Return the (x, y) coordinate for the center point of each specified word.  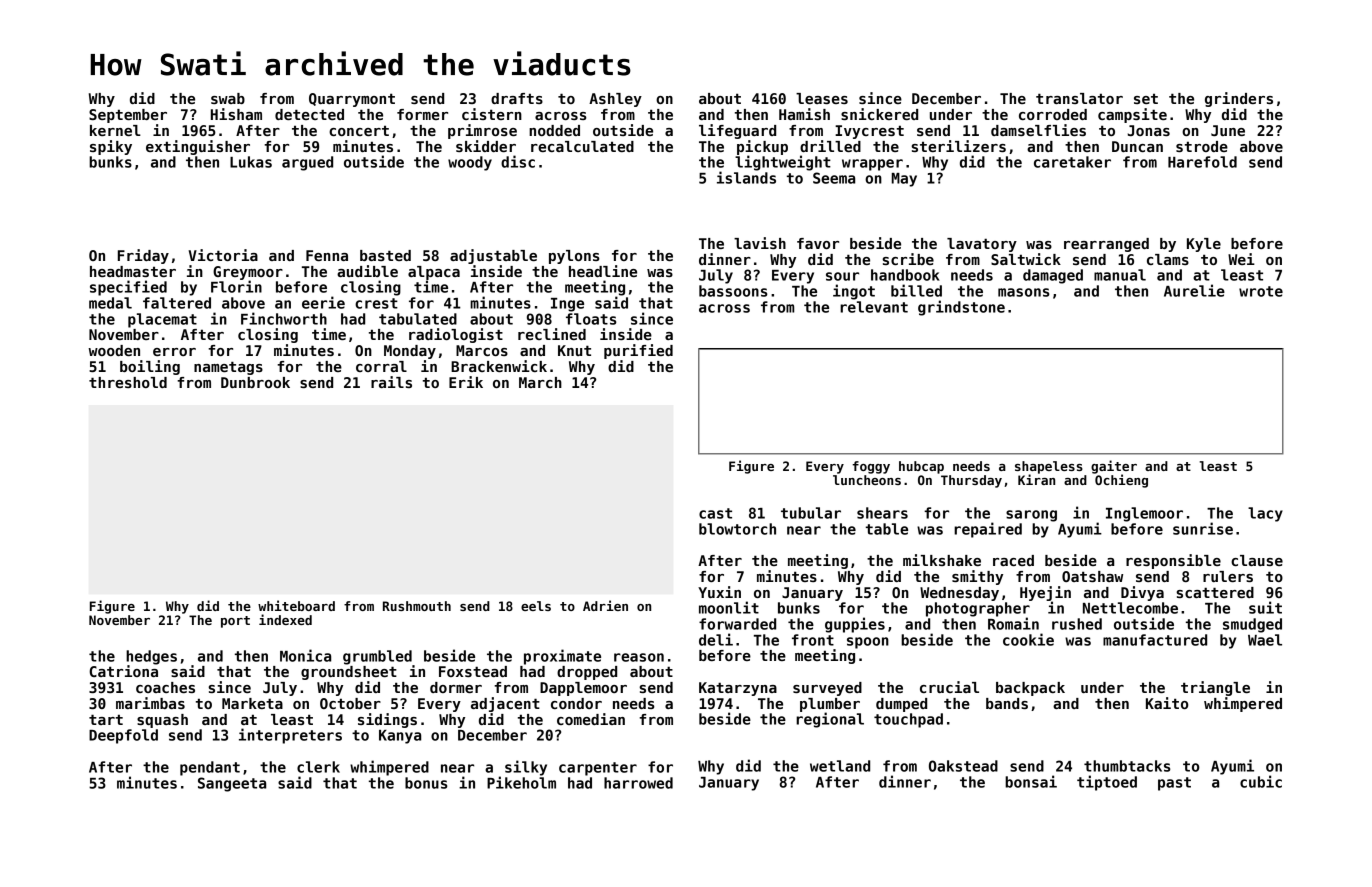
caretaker (1072, 162)
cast (715, 513)
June (1228, 130)
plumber (830, 705)
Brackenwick (499, 366)
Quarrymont (352, 100)
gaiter (1114, 467)
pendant (210, 768)
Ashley (615, 100)
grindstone (961, 308)
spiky (111, 147)
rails (391, 382)
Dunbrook (255, 382)
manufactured (1155, 640)
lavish (760, 243)
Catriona (123, 671)
